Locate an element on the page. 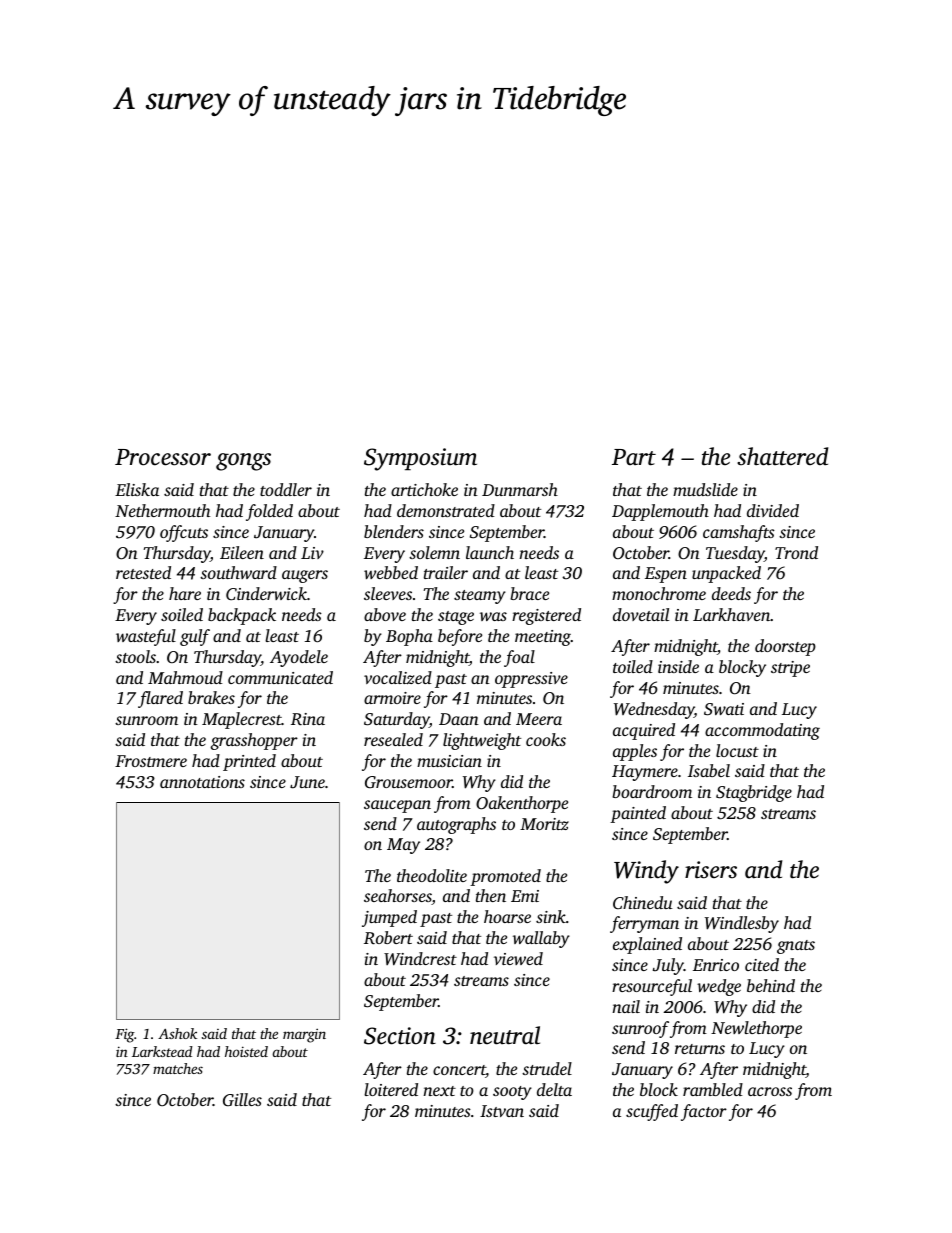 This document has height=1233, width=952. Saturday is located at coordinates (397, 720).
